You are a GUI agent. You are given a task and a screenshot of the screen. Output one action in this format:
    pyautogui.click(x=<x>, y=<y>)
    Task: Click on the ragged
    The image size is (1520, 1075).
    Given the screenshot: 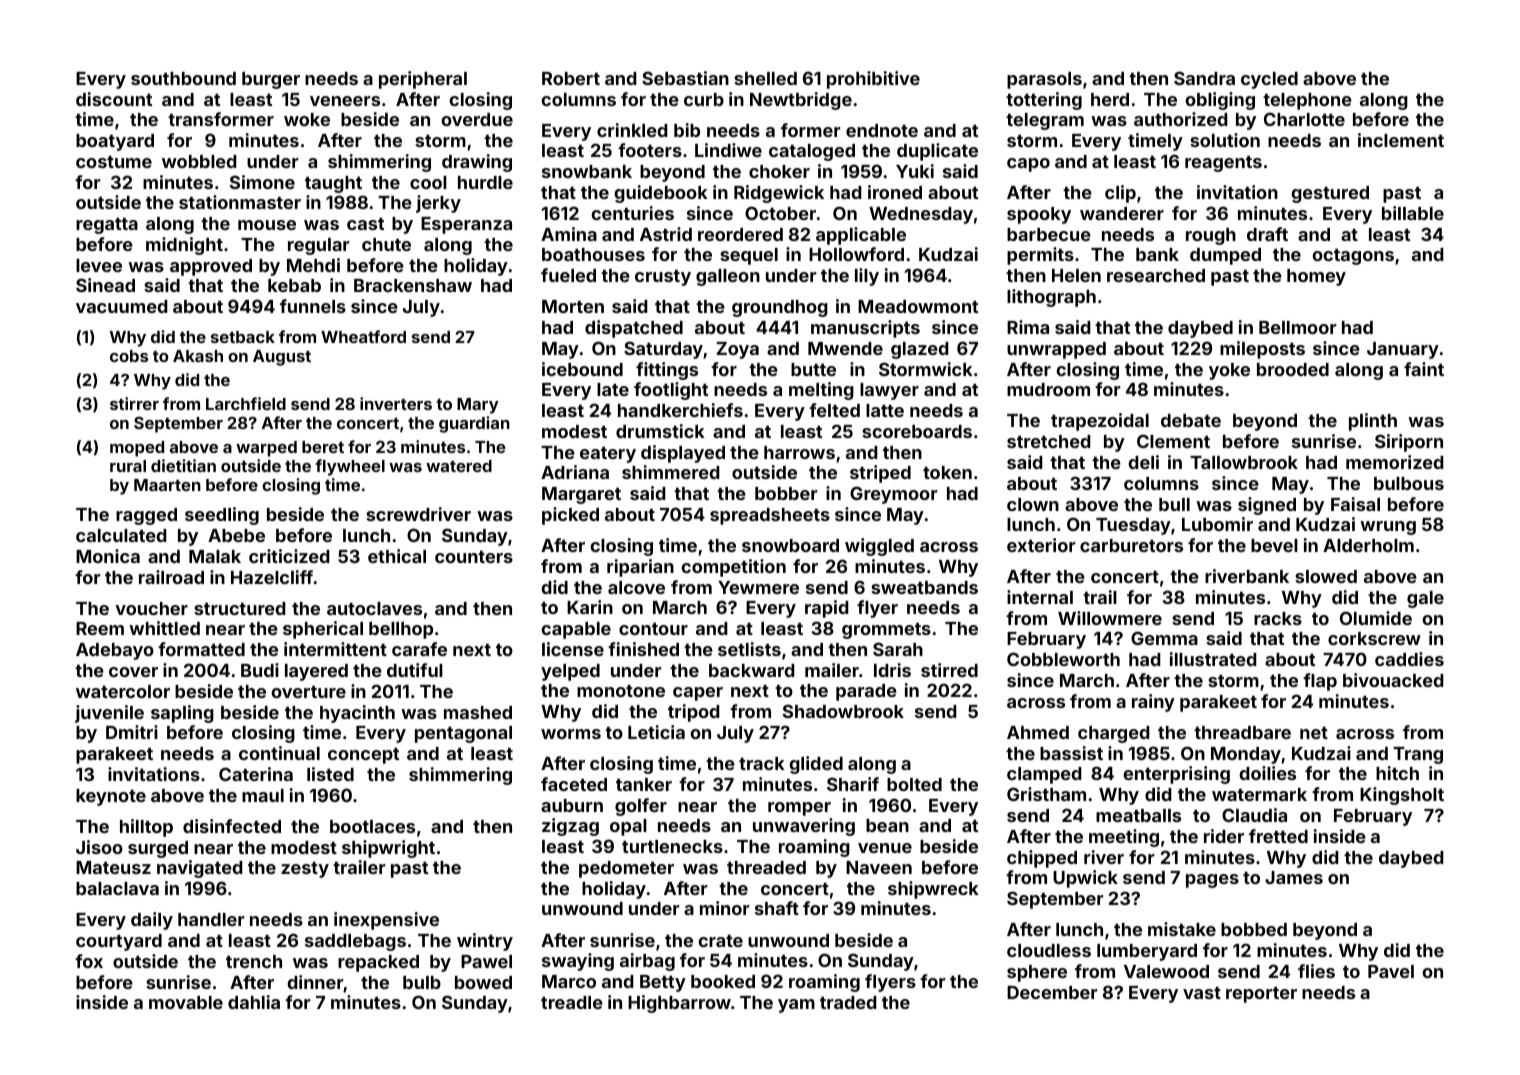 What is the action you would take?
    pyautogui.click(x=146, y=516)
